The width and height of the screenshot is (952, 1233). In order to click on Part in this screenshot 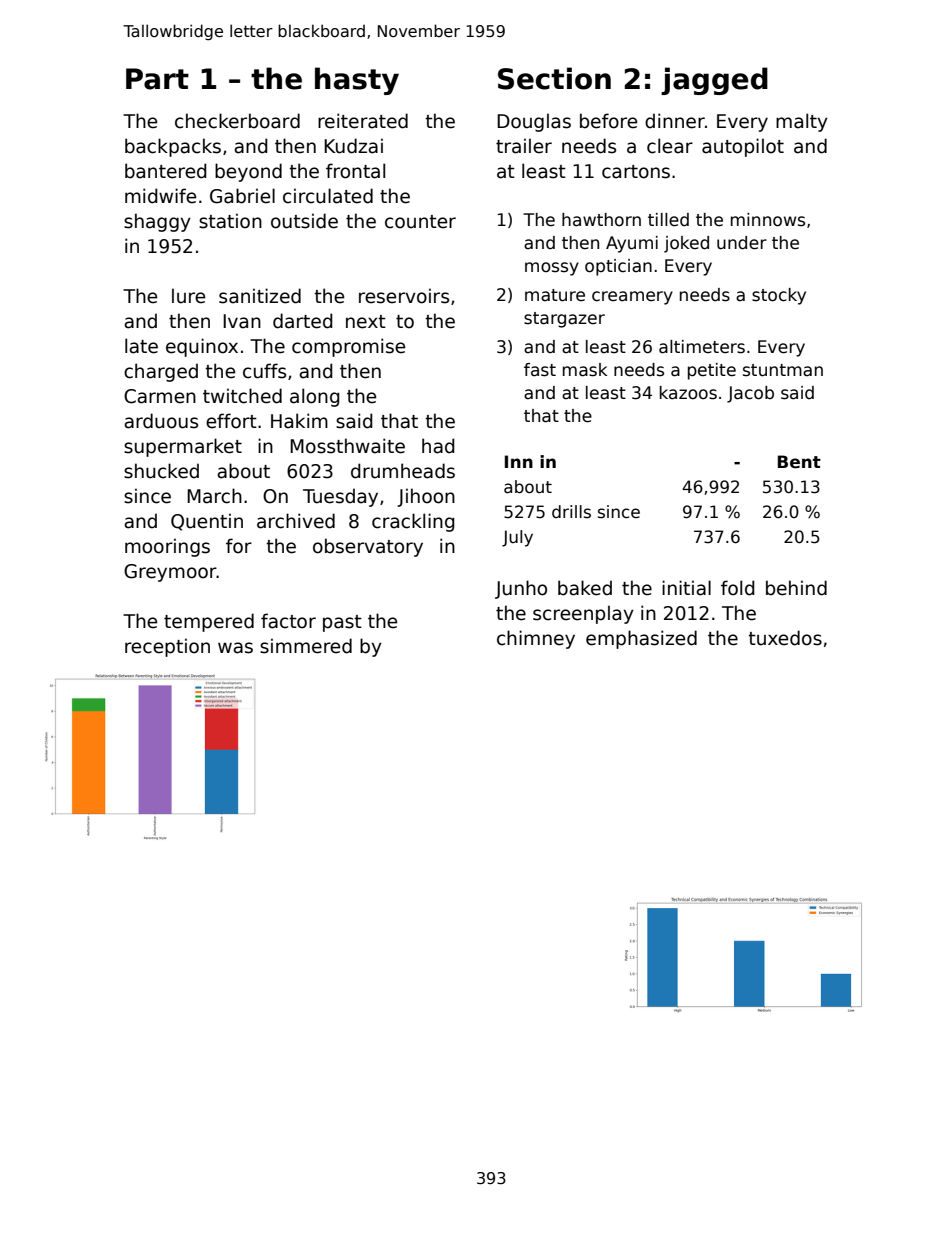, I will do `click(157, 79)`.
